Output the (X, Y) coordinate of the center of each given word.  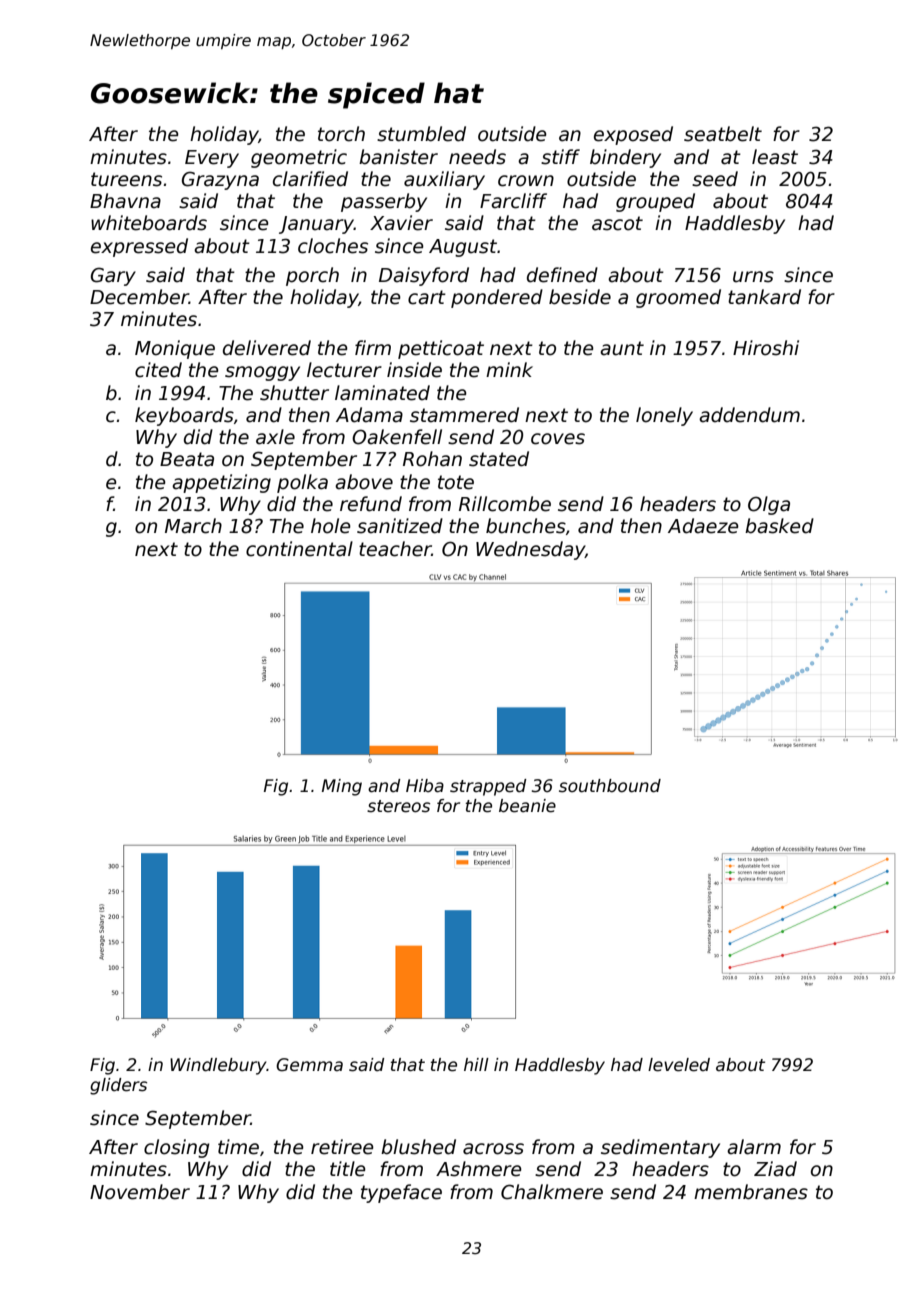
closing (177, 1148)
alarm (754, 1147)
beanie (527, 806)
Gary (113, 276)
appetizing (221, 483)
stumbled (421, 134)
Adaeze (703, 526)
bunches (526, 526)
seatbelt (723, 134)
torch (341, 134)
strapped (488, 787)
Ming (342, 787)
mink (509, 369)
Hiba (425, 786)
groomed (678, 298)
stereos (398, 806)
